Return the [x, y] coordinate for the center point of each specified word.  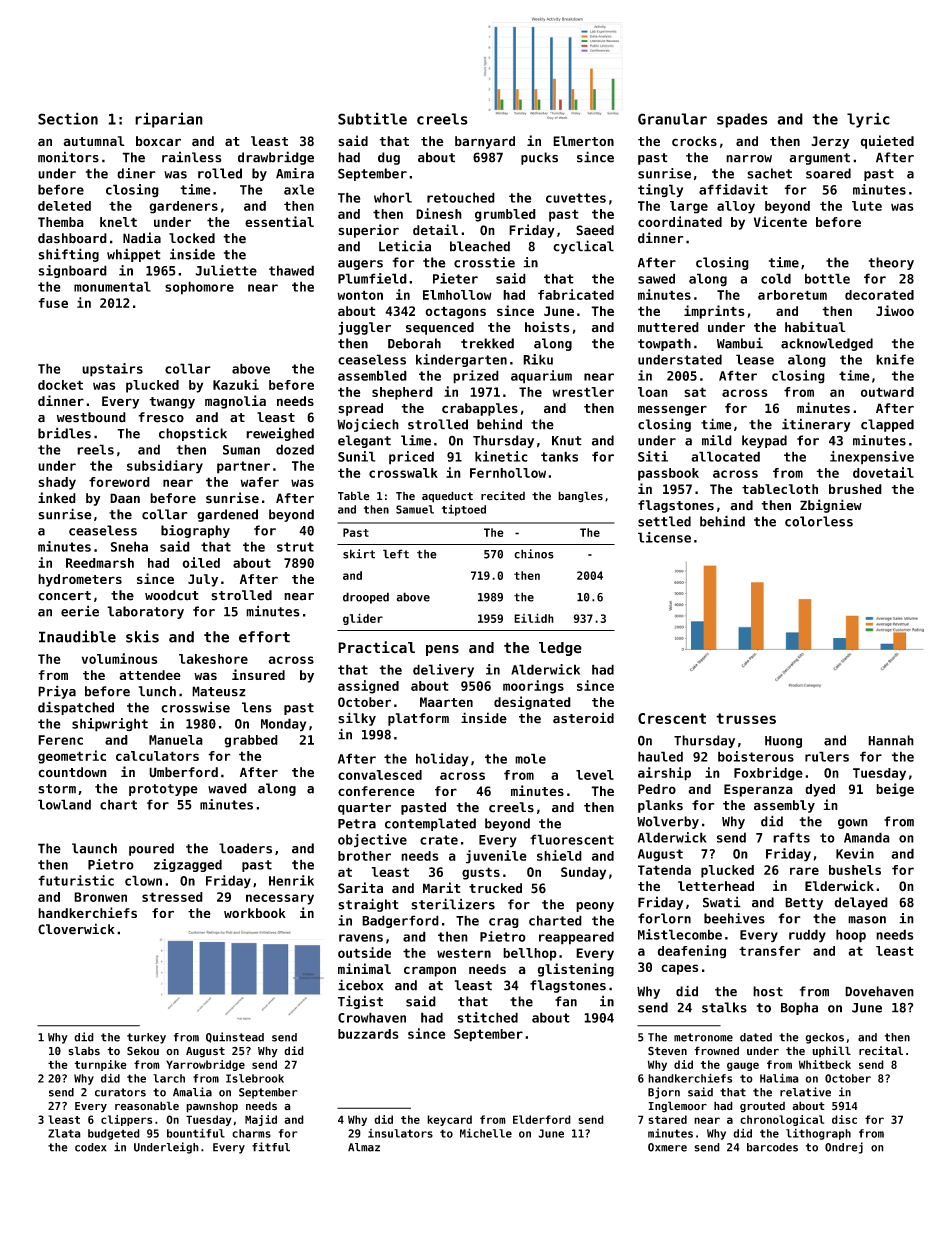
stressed [172, 897]
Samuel [415, 509]
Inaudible [77, 636]
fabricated [576, 294]
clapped [887, 425]
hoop [851, 936]
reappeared [576, 938]
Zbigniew [831, 506]
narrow [749, 159]
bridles [64, 433]
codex [91, 1147]
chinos [534, 554]
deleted [64, 206]
